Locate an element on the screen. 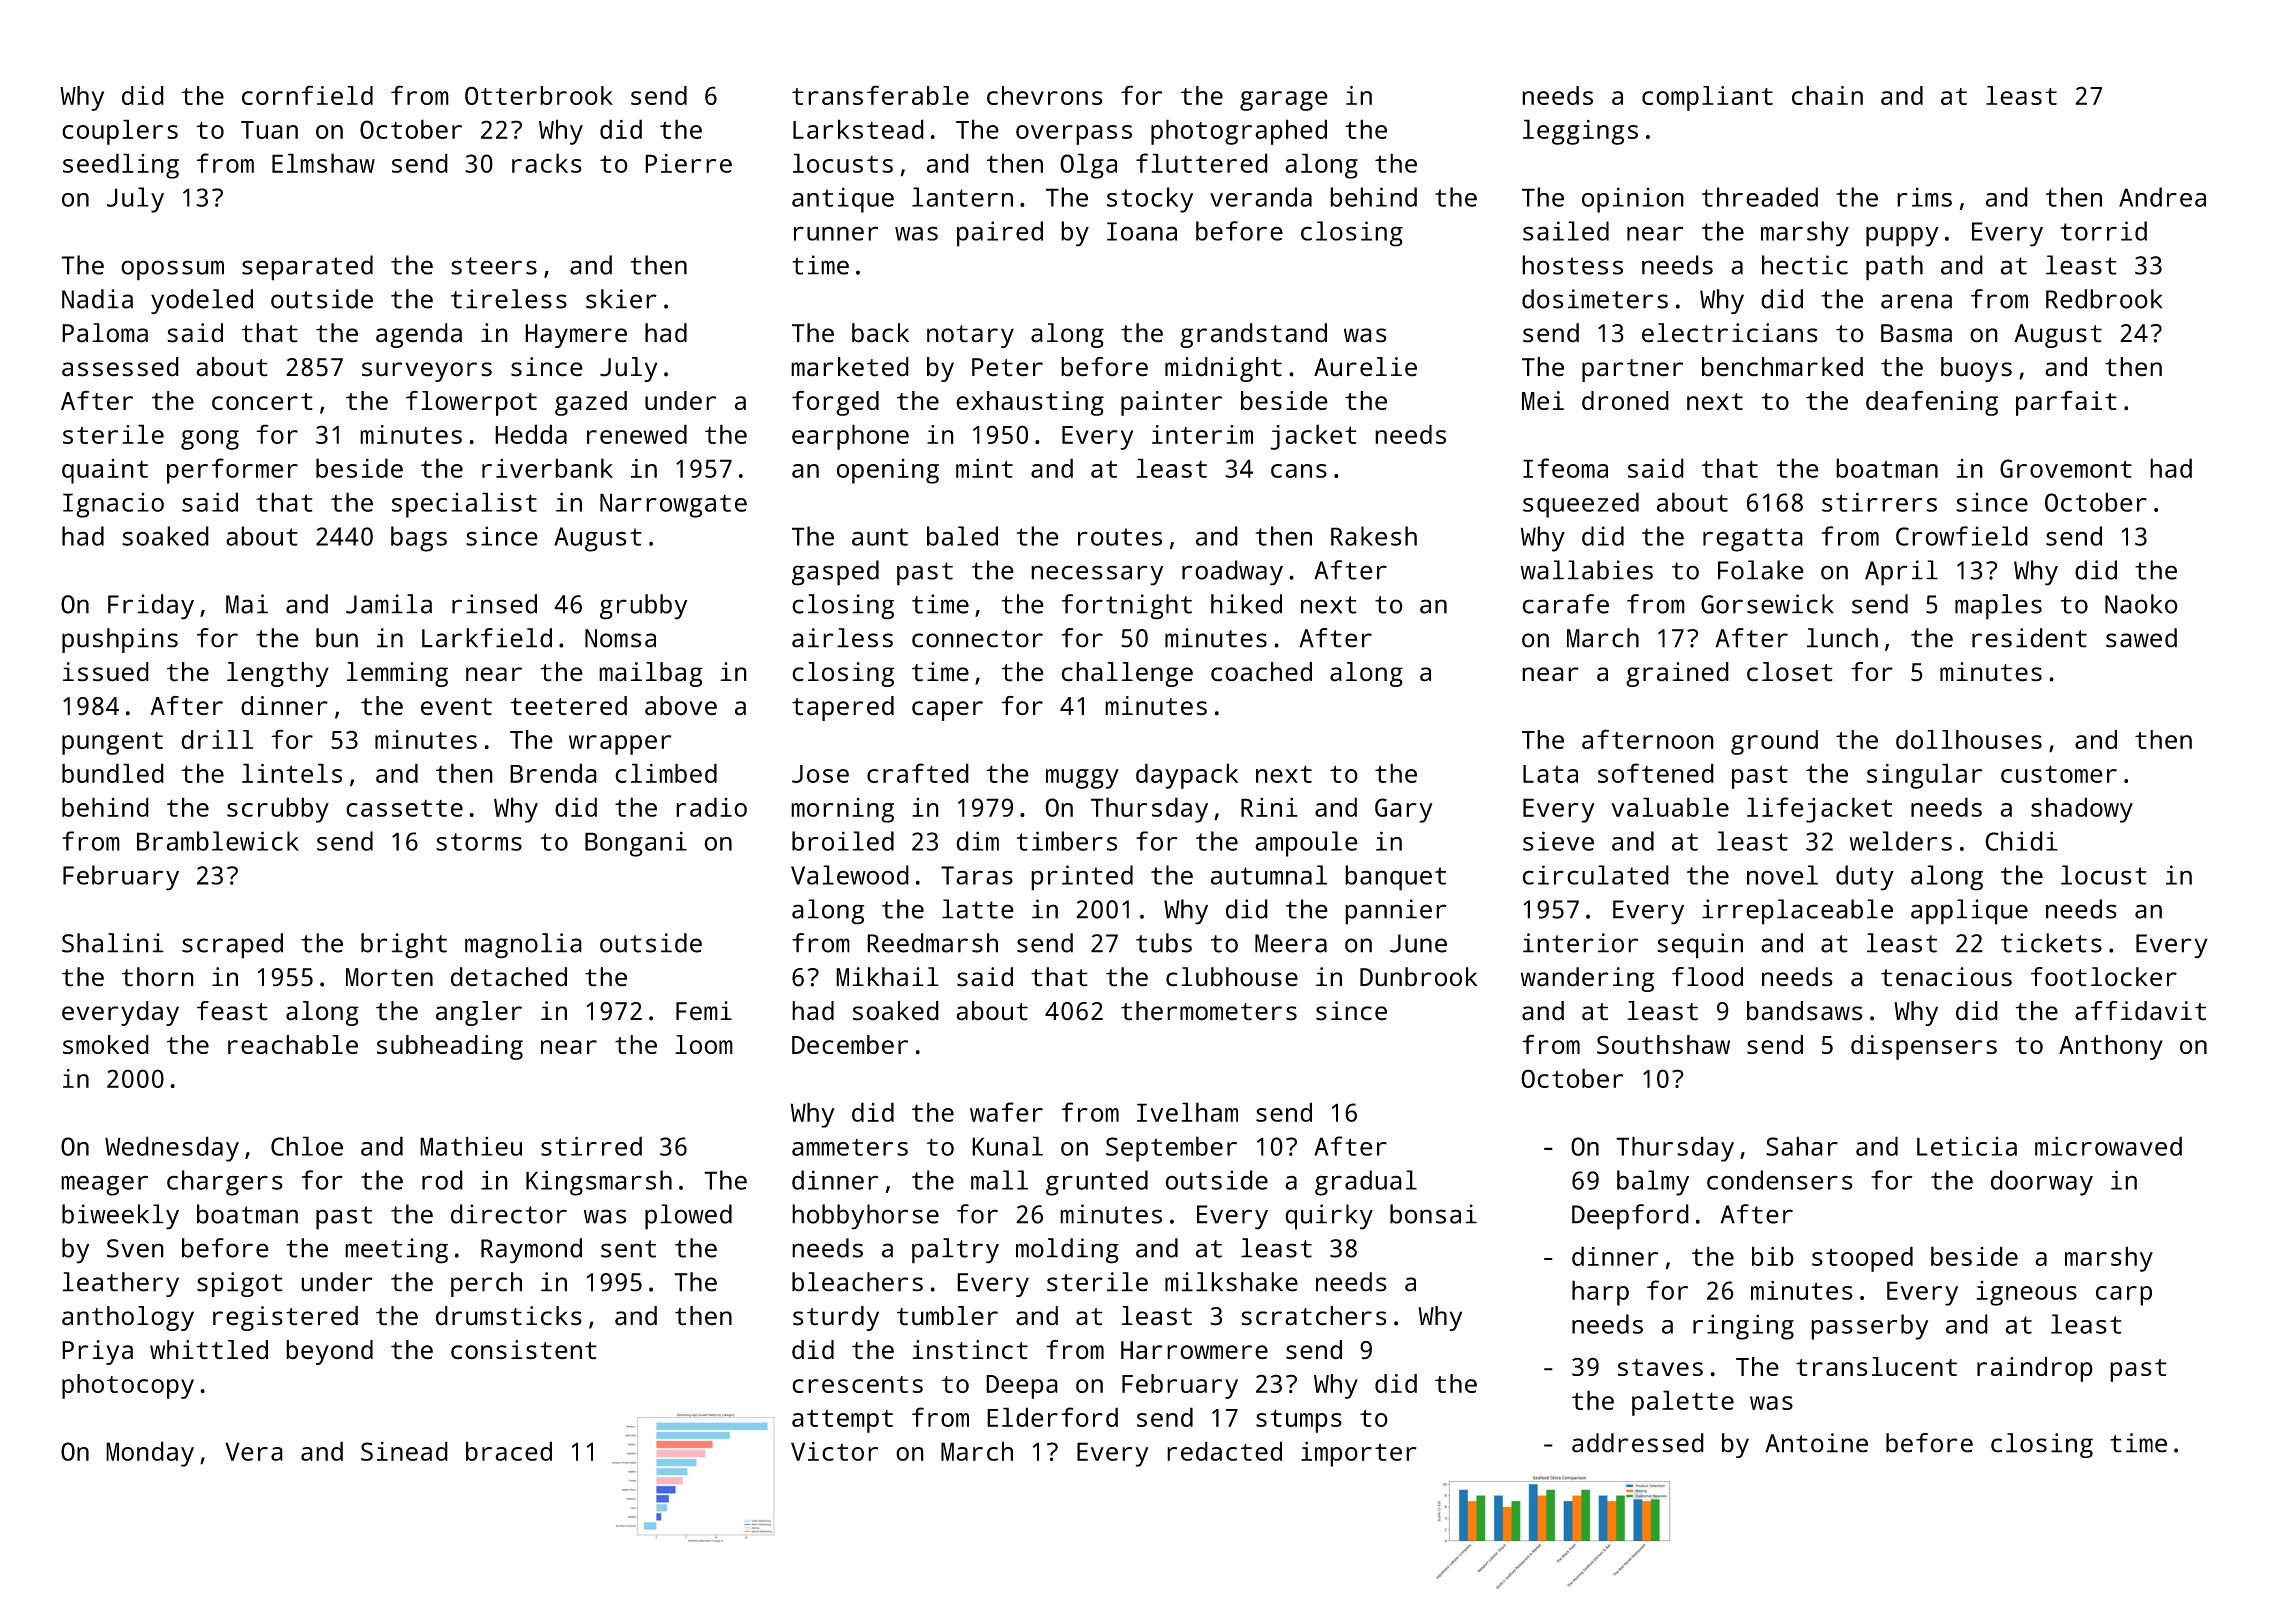  baled is located at coordinates (962, 536).
